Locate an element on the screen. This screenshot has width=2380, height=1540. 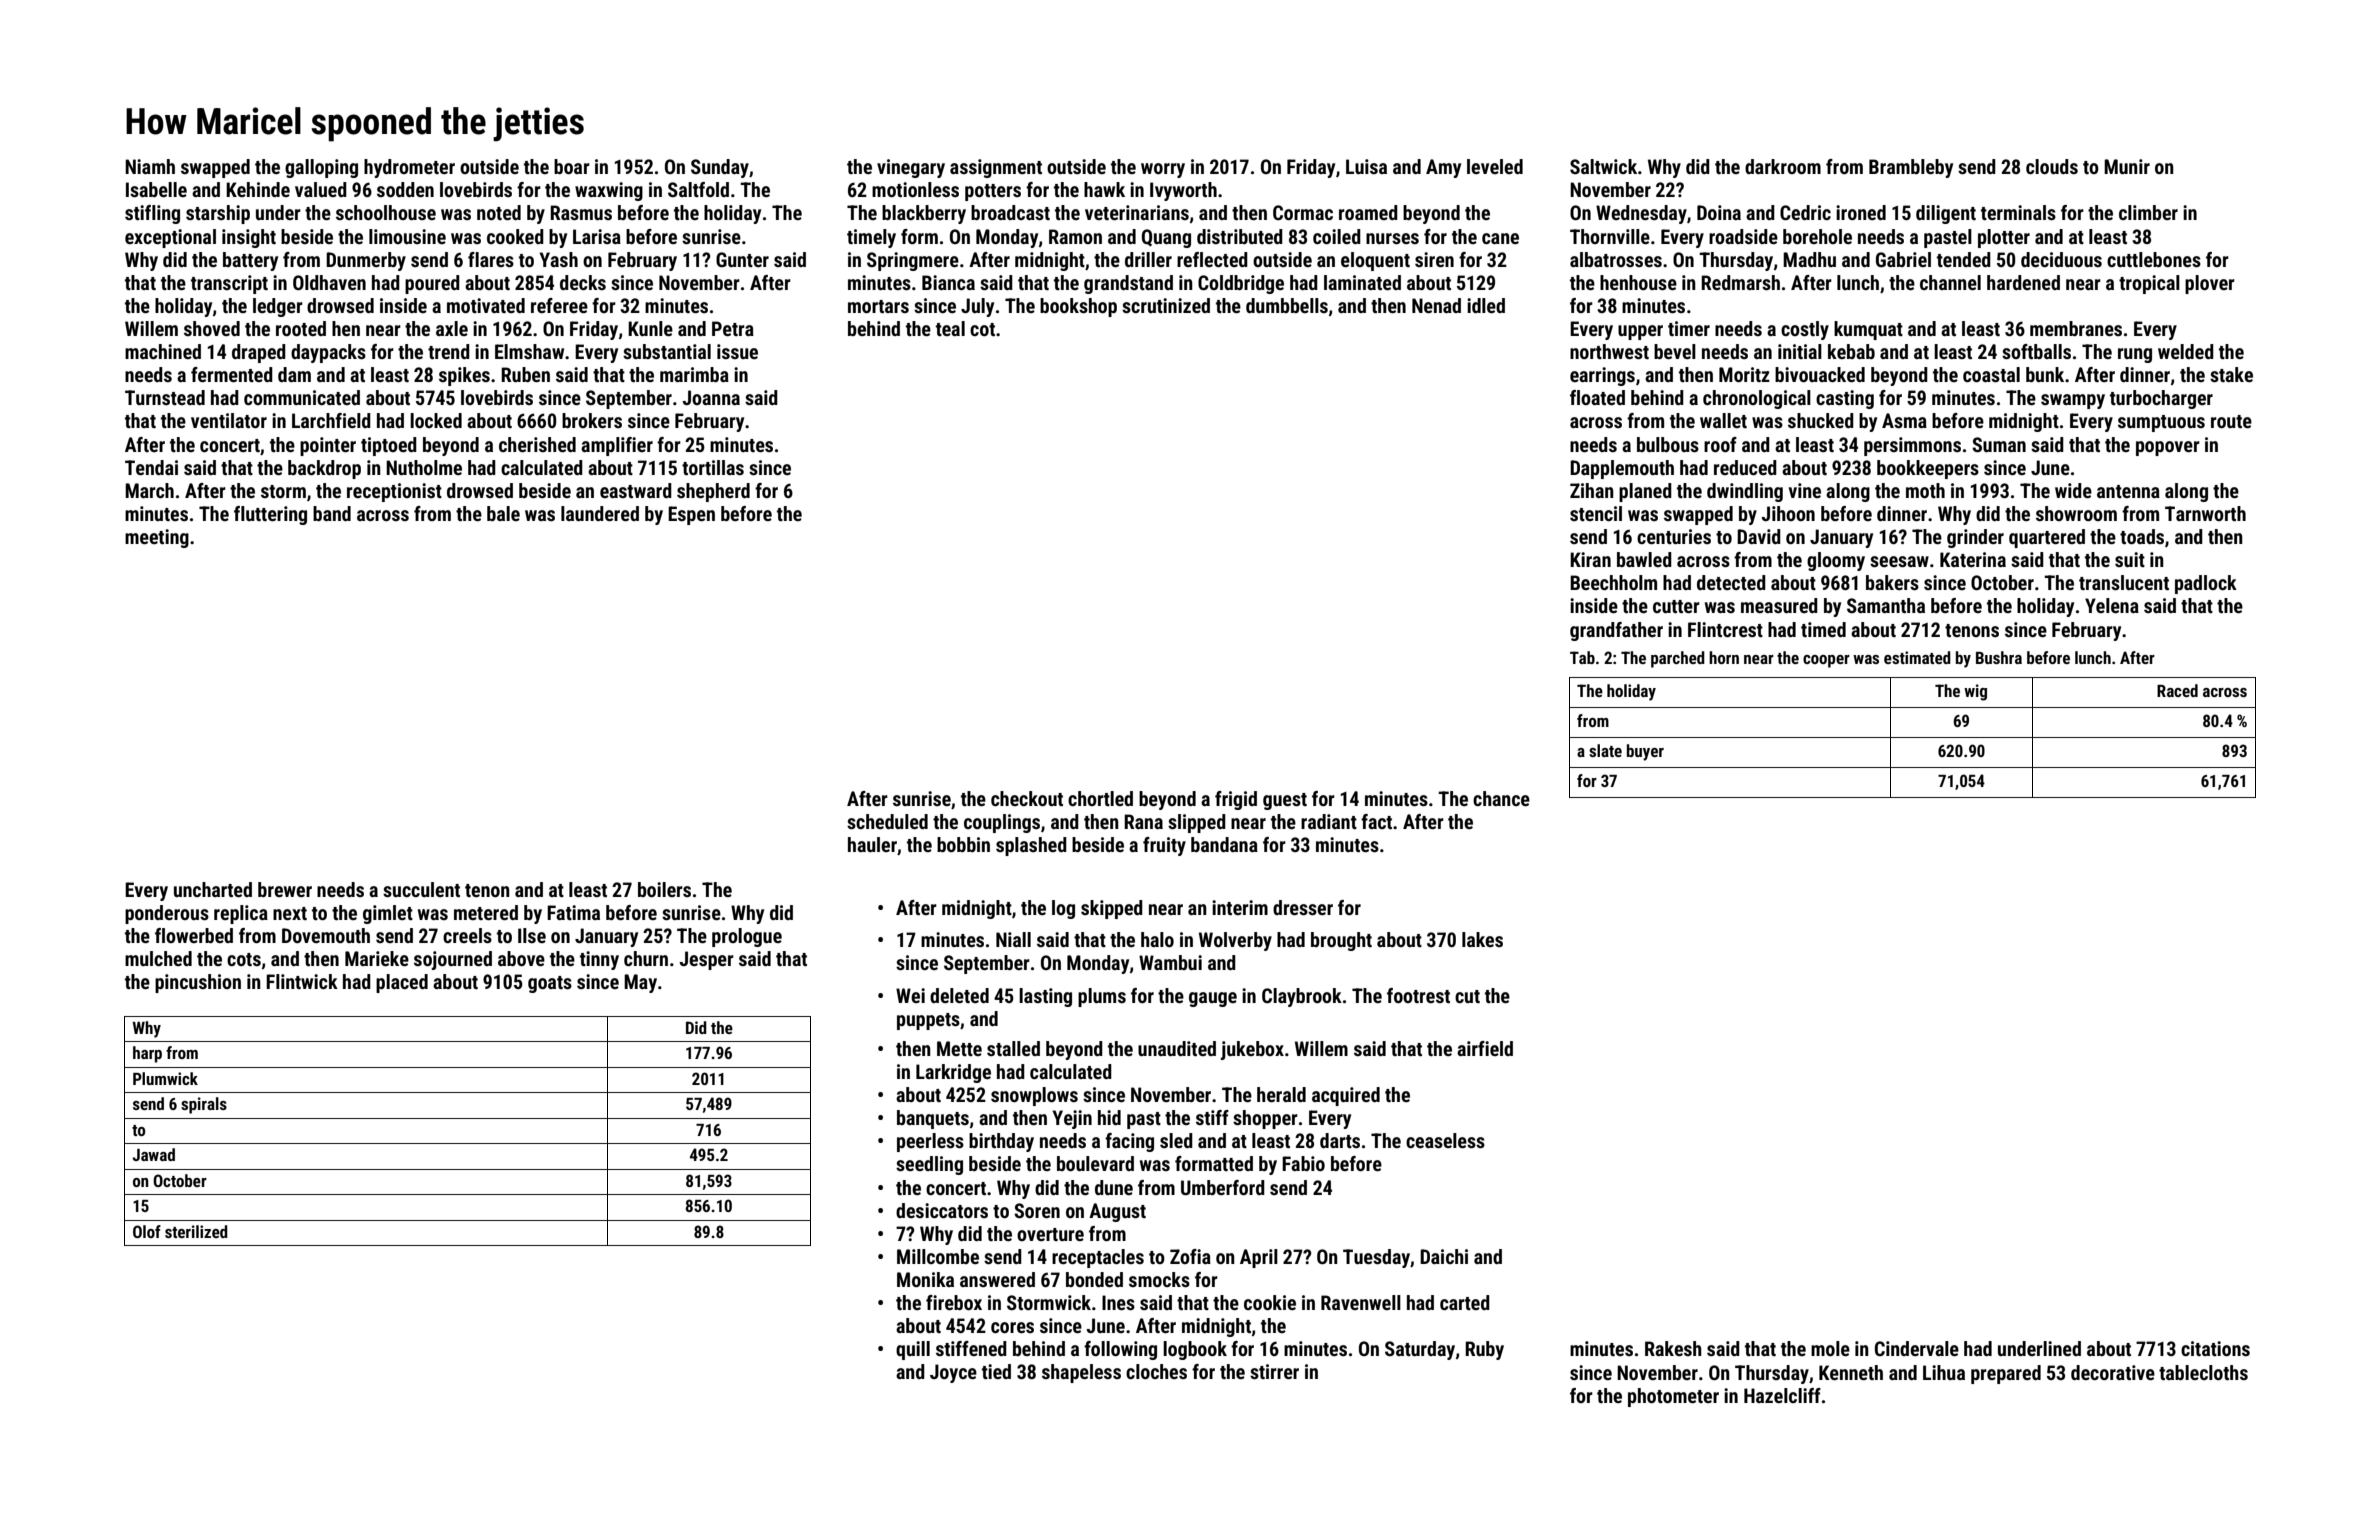
starship is located at coordinates (218, 214).
